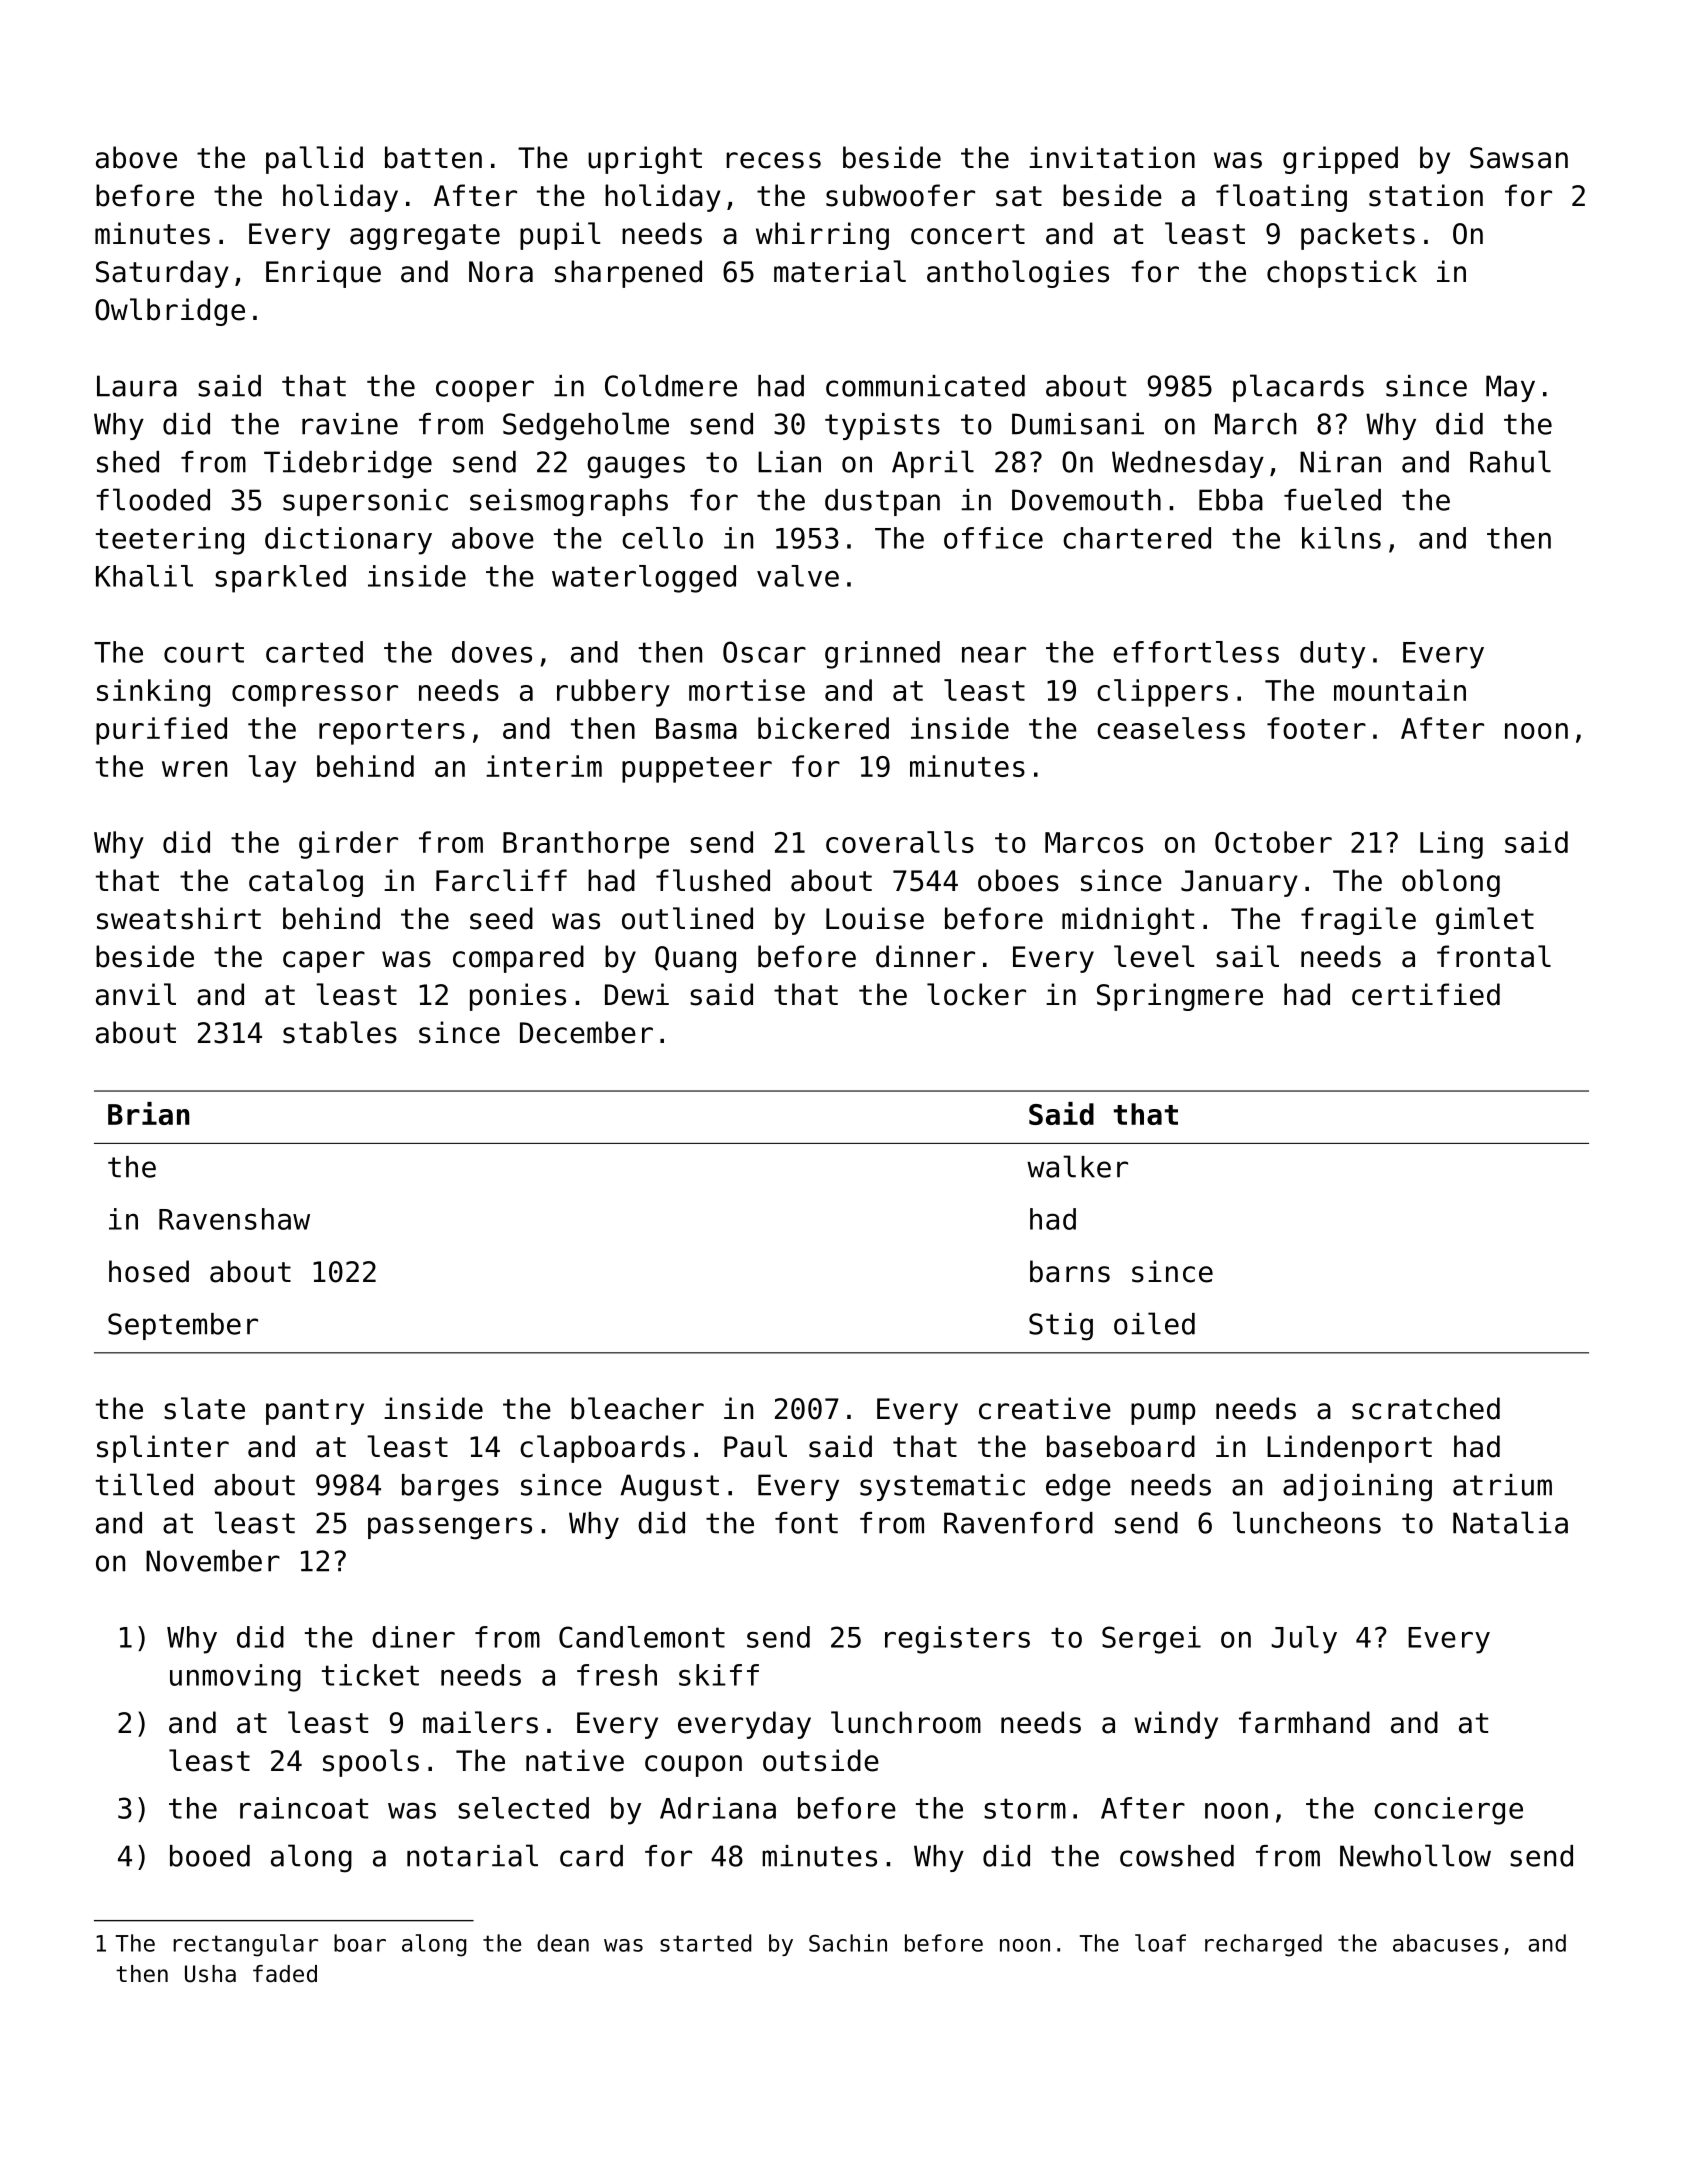 The image size is (1683, 2178). What do you see at coordinates (1255, 424) in the screenshot?
I see `March` at bounding box center [1255, 424].
